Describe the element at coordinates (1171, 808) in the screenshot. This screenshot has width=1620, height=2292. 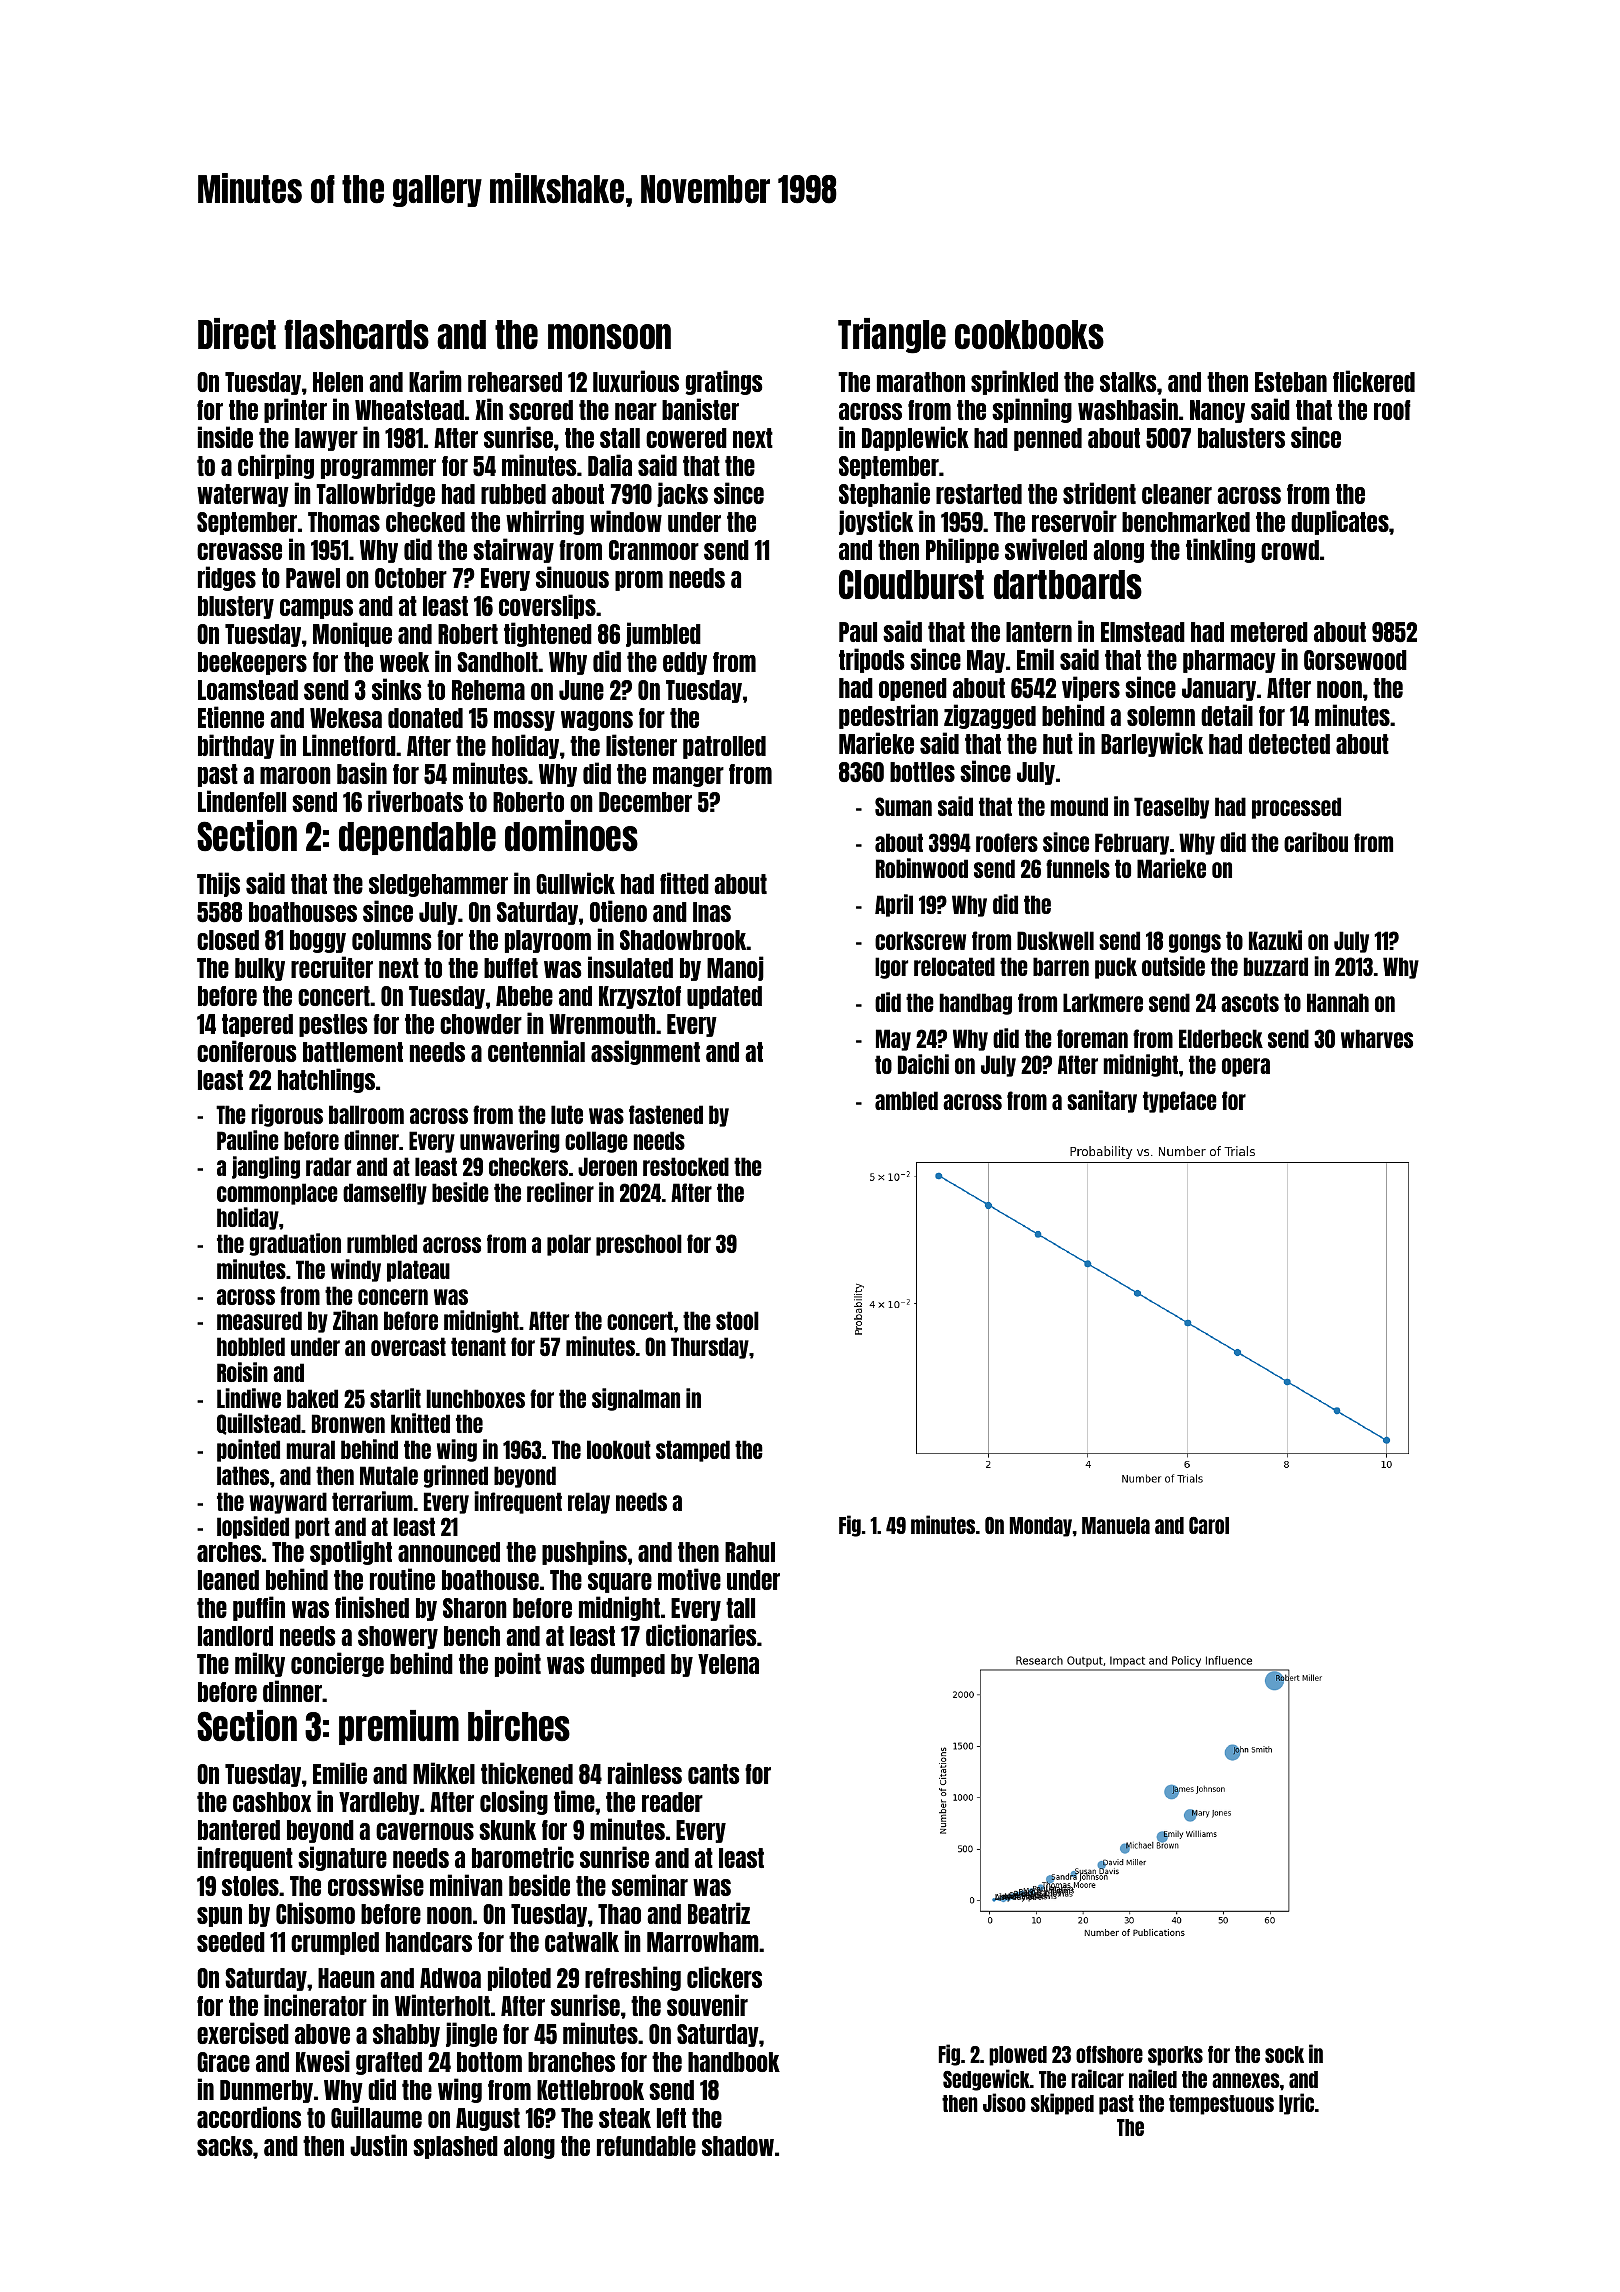
I see `Teaselby` at that location.
